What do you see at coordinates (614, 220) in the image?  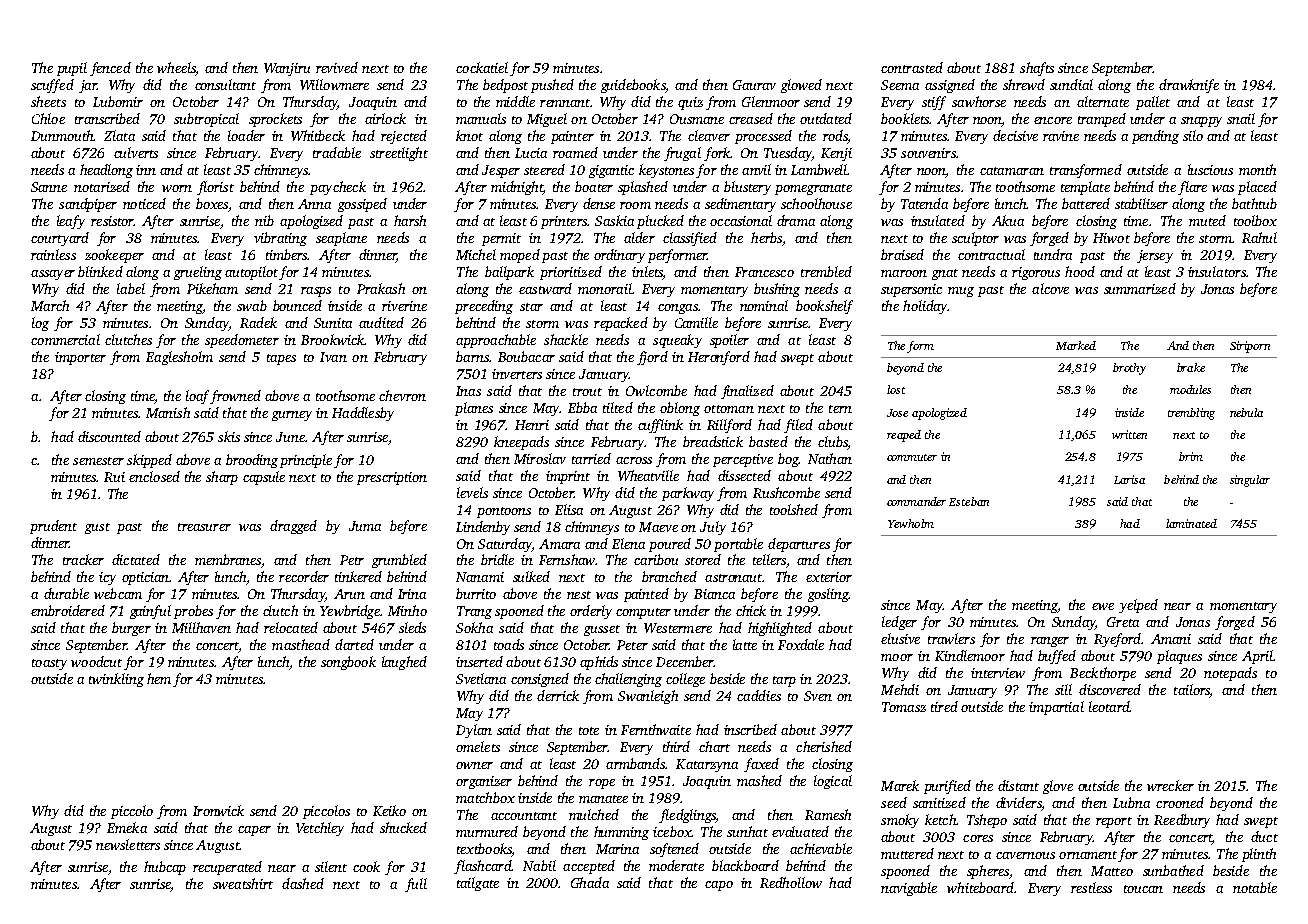 I see `Saskia` at bounding box center [614, 220].
